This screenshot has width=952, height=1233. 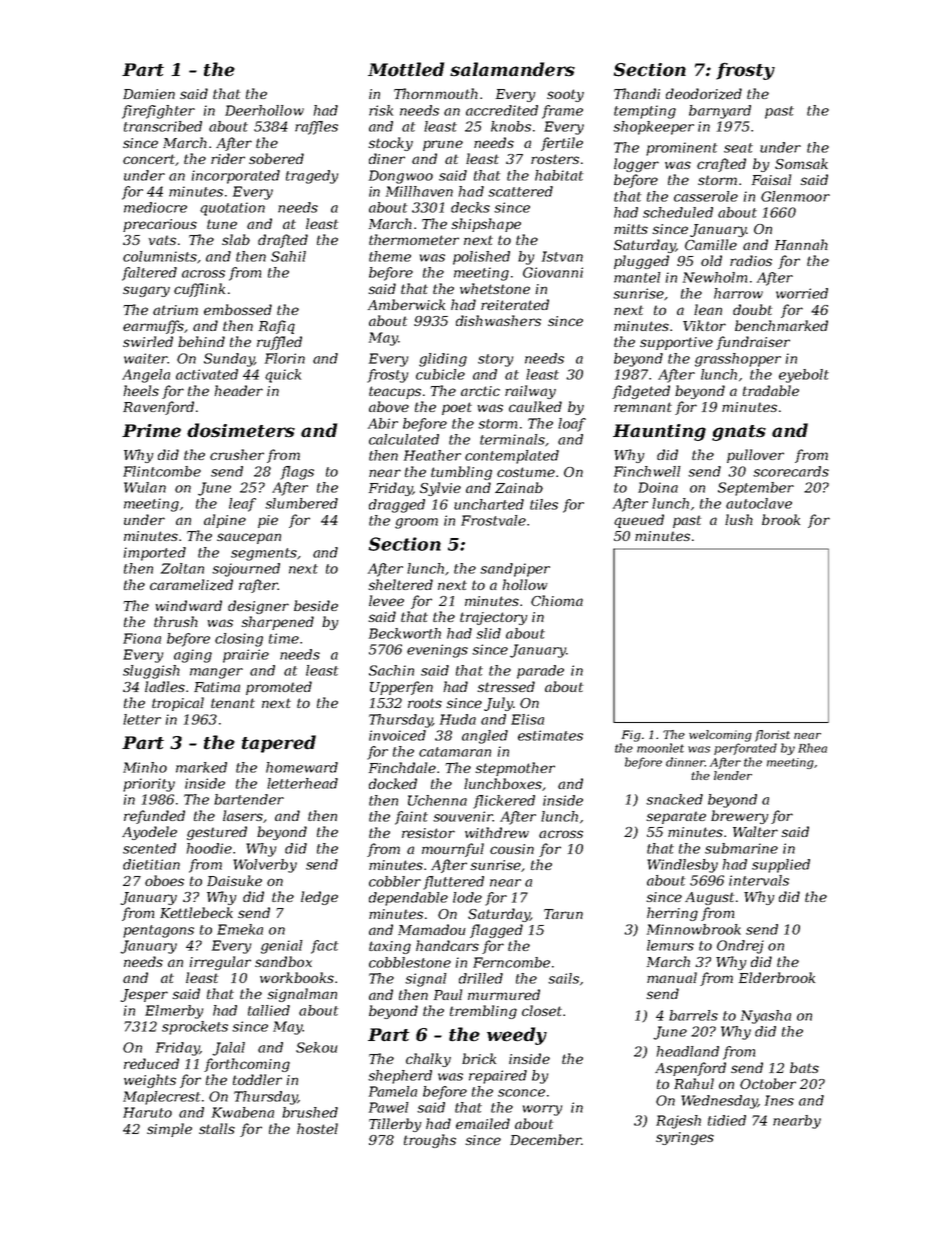 I want to click on salamanders, so click(x=512, y=69).
